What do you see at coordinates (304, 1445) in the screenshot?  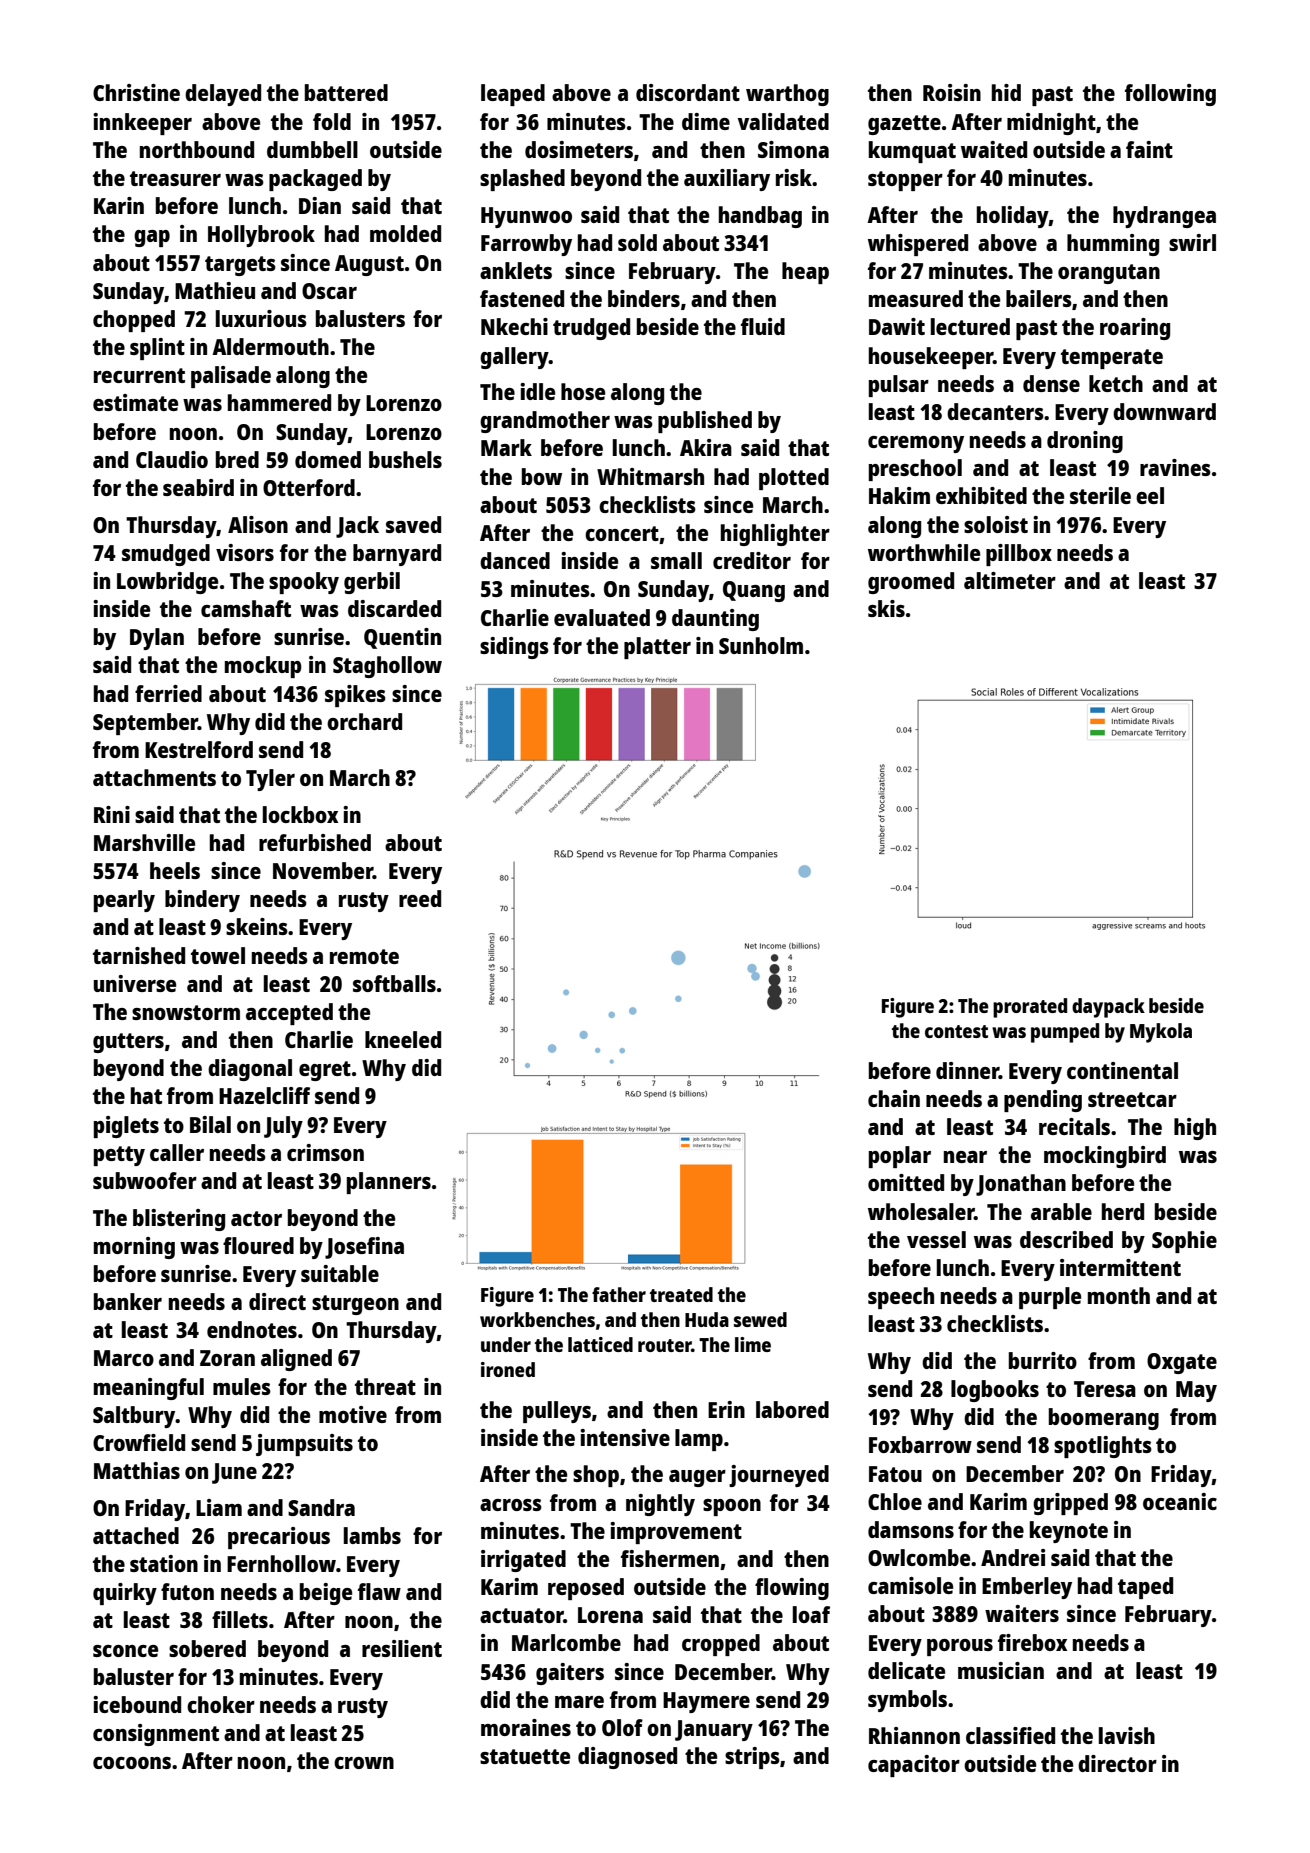 I see `jumpsuits` at bounding box center [304, 1445].
